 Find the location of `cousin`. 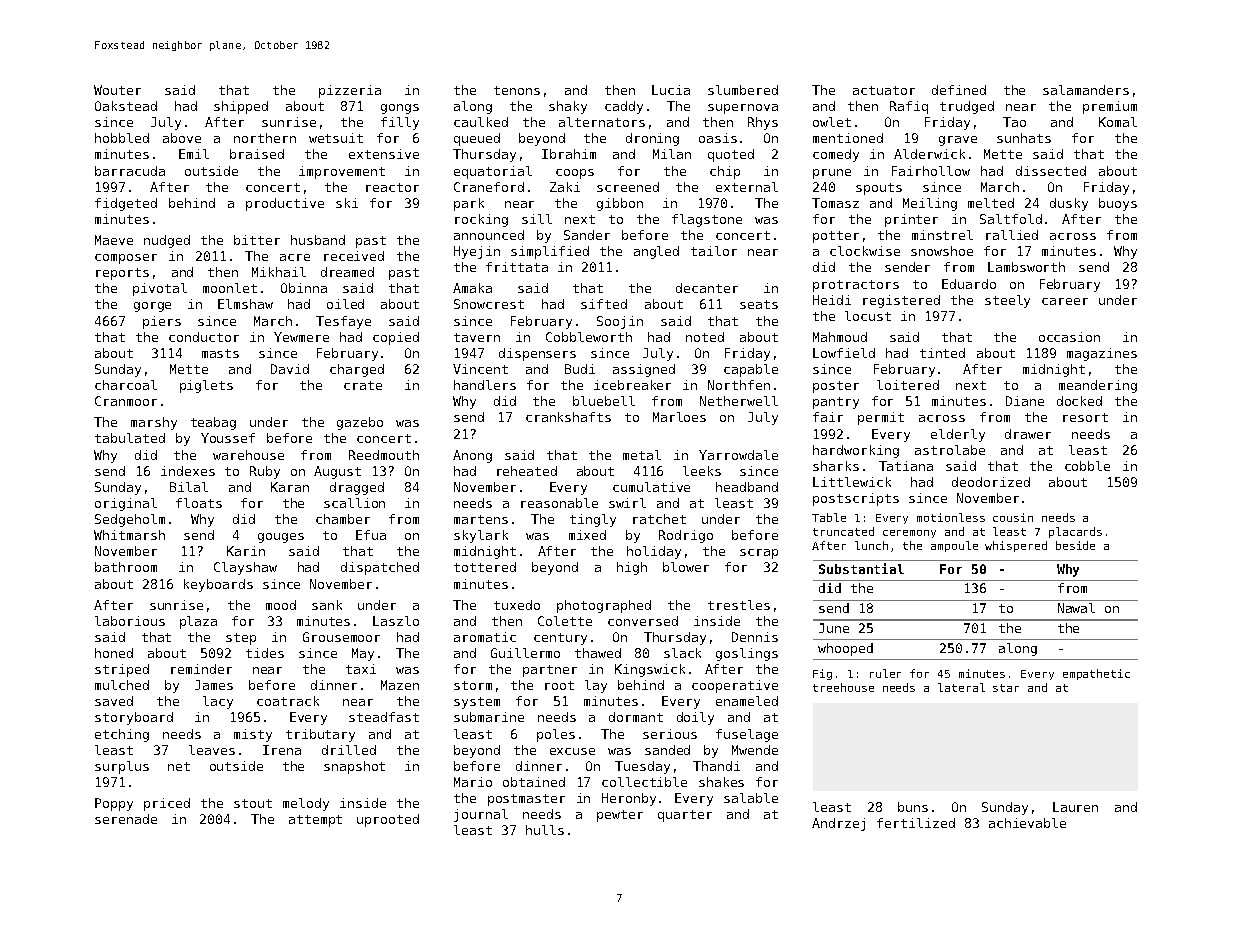

cousin is located at coordinates (1013, 517).
